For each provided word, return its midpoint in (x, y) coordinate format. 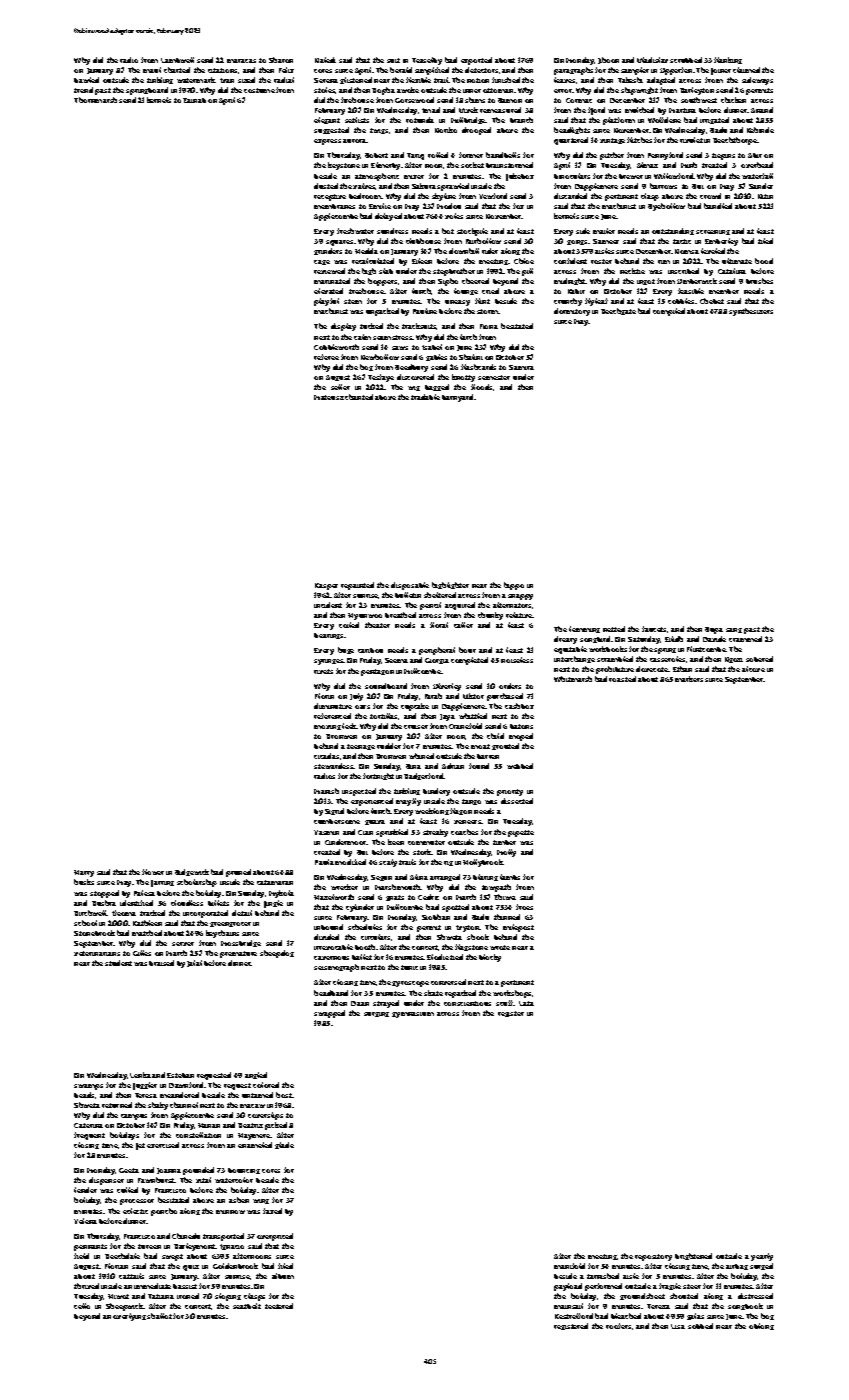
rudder (389, 746)
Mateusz (329, 397)
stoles (325, 90)
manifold (569, 1266)
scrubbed (686, 60)
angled (256, 1075)
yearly (762, 1257)
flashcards (478, 367)
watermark (196, 80)
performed (603, 1287)
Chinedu (186, 1236)
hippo (514, 586)
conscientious (467, 1003)
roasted (622, 679)
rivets (323, 671)
